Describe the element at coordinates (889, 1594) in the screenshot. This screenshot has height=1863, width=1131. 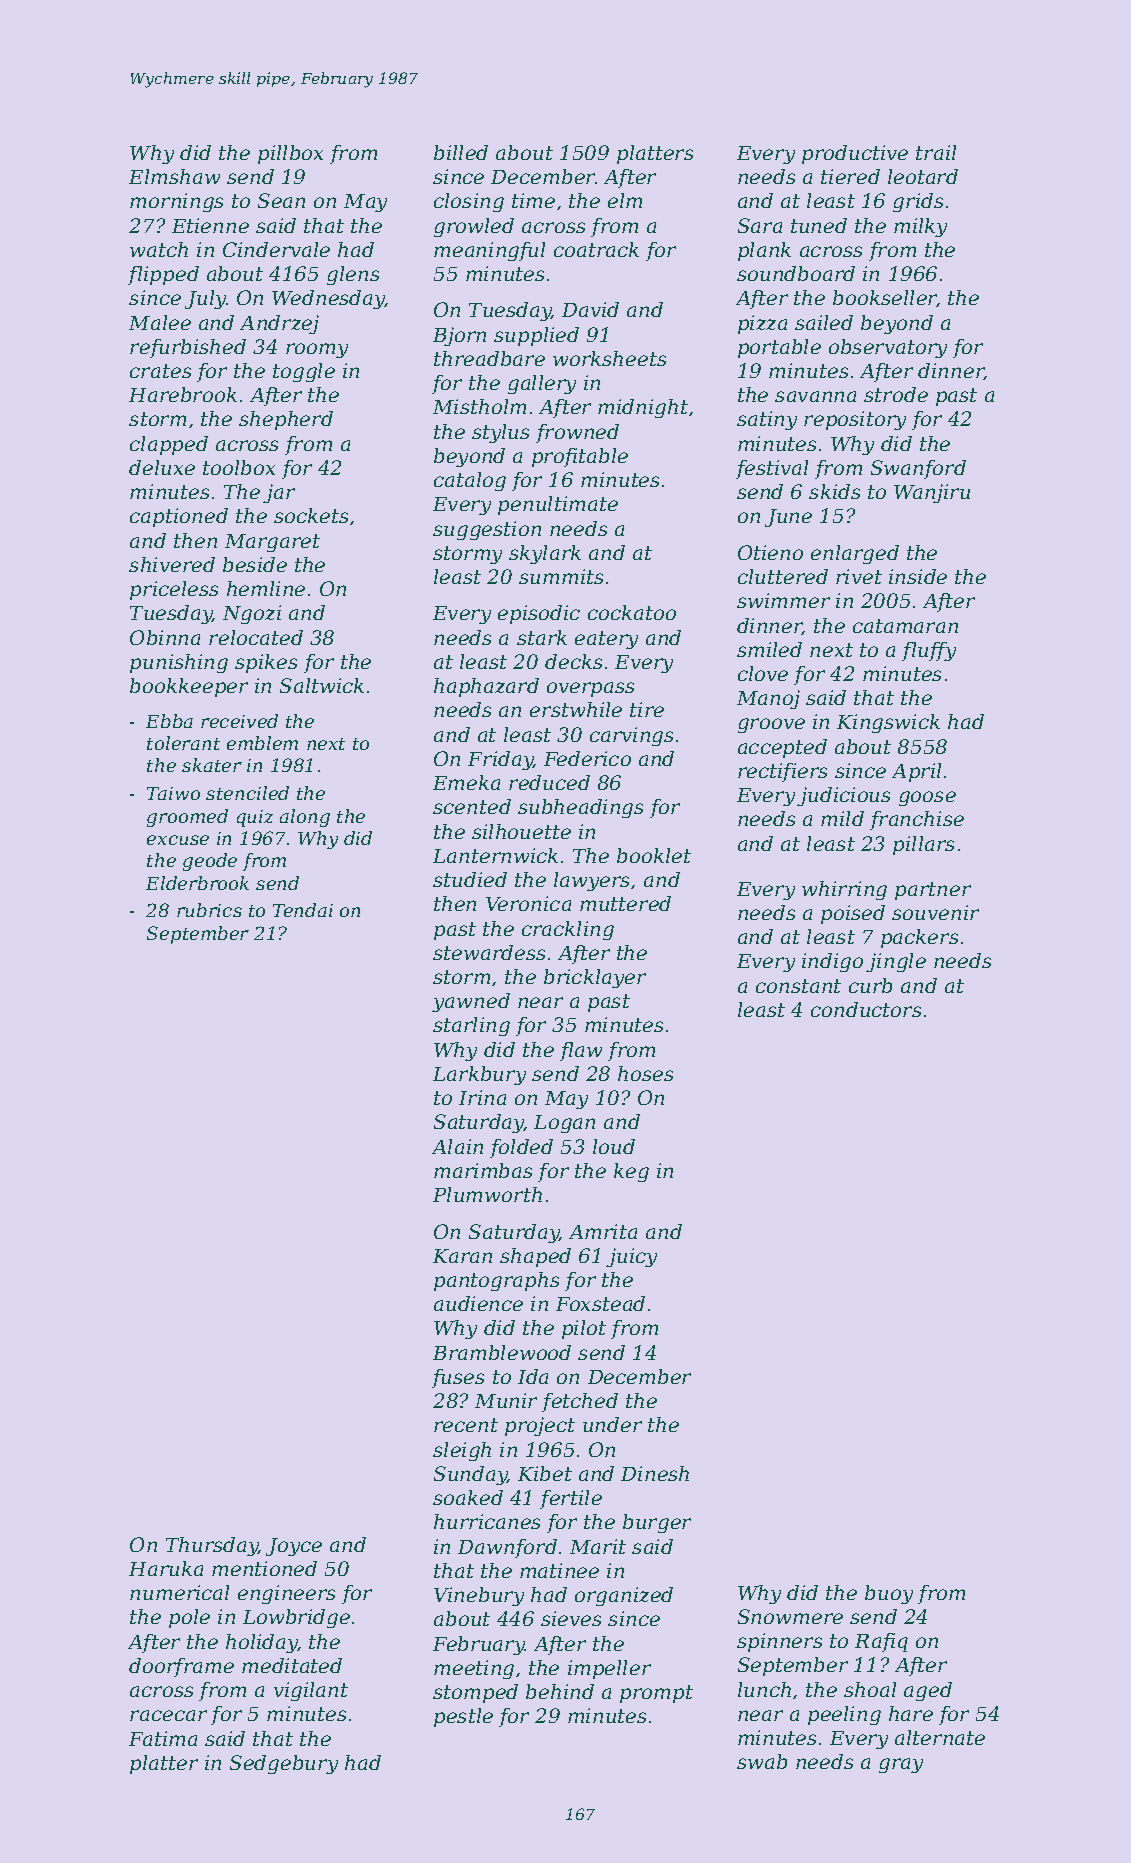
I see `buoy` at that location.
